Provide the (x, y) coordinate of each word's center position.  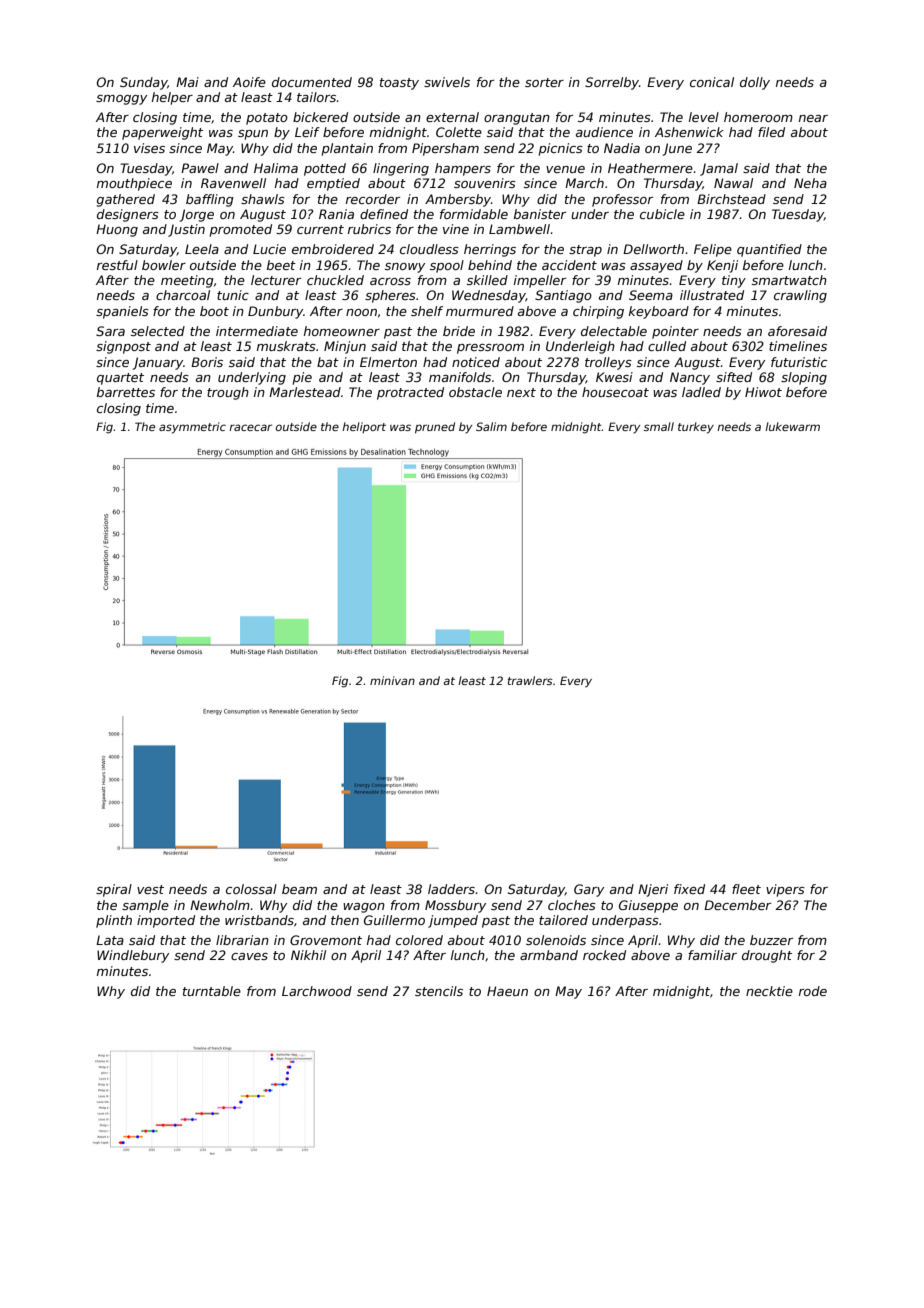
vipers (785, 890)
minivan (392, 680)
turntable (212, 991)
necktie (769, 991)
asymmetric (192, 428)
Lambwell (519, 229)
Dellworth (653, 249)
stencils (439, 991)
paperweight (162, 133)
